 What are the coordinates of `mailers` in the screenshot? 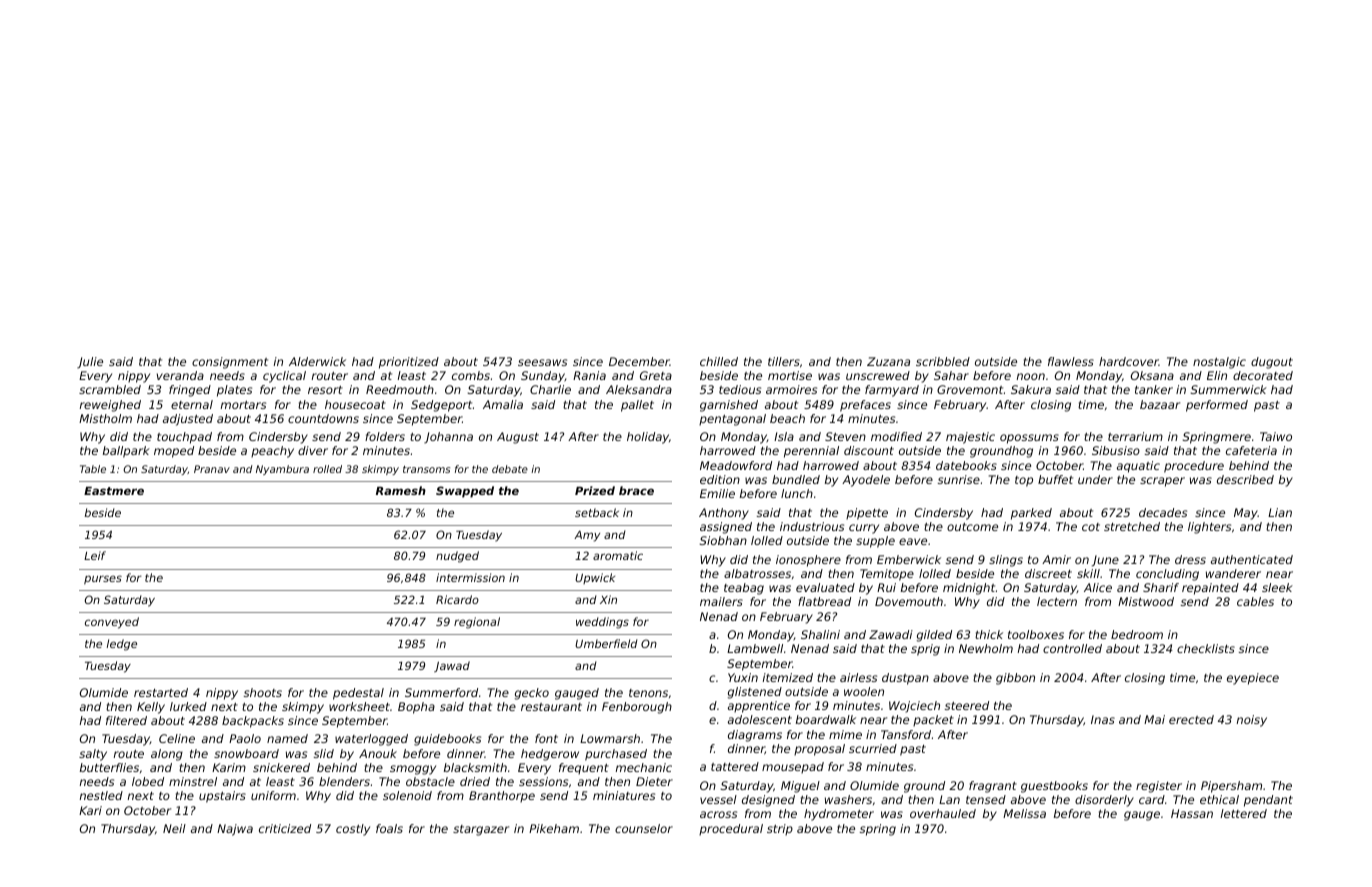 It's located at (721, 601).
